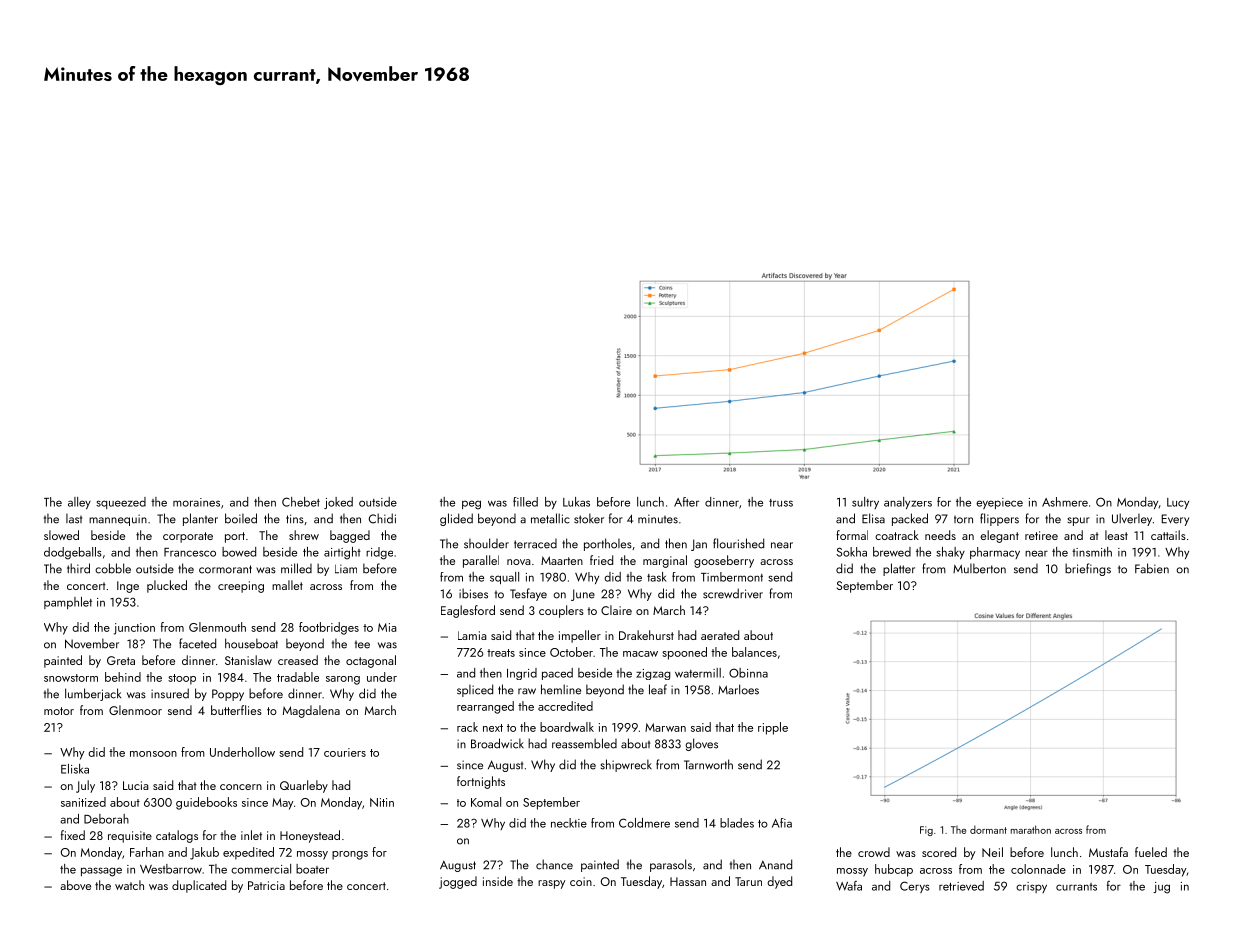 This screenshot has width=1233, height=952. Describe the element at coordinates (720, 635) in the screenshot. I see `aerated` at that location.
